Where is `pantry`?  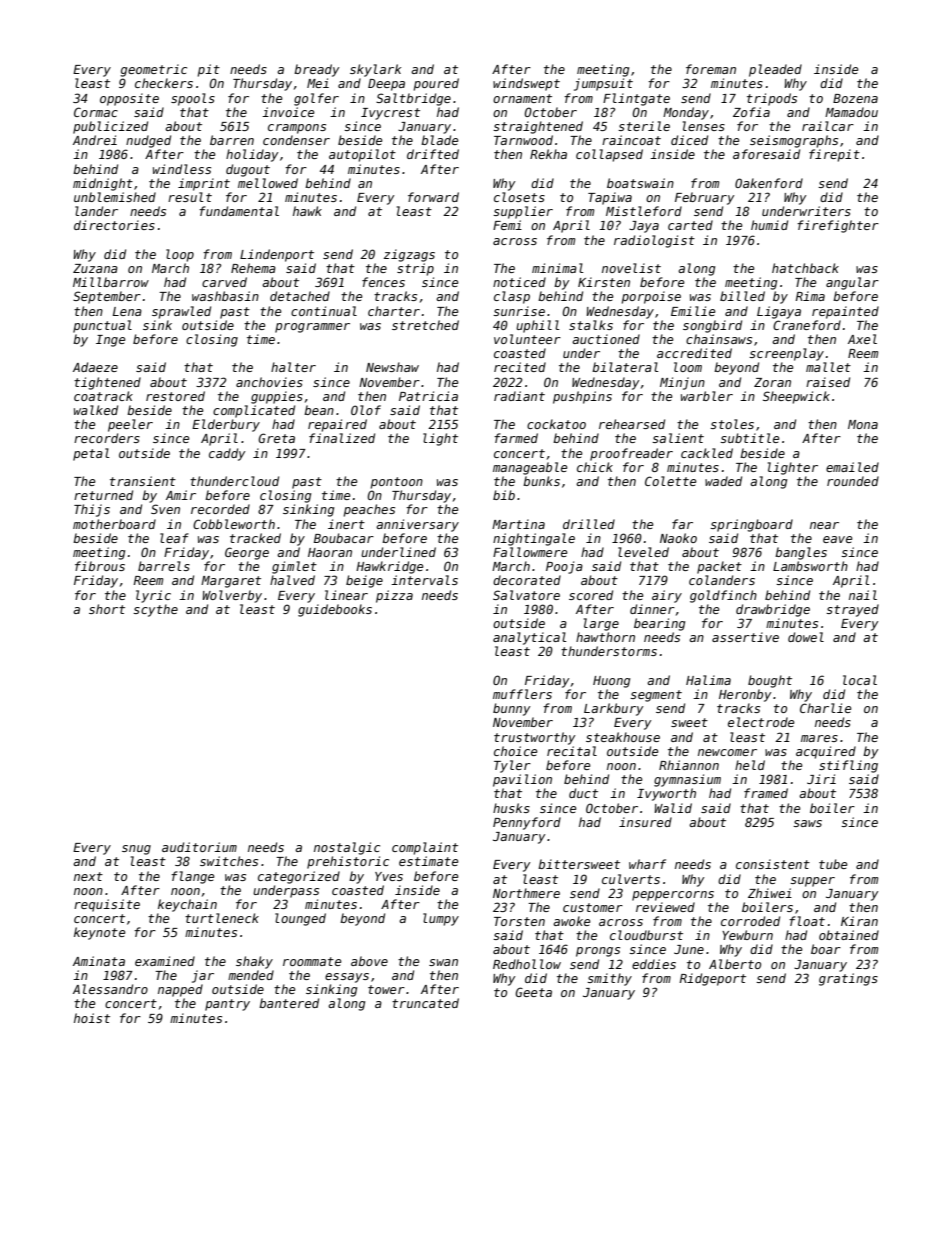 pantry is located at coordinates (227, 1005).
